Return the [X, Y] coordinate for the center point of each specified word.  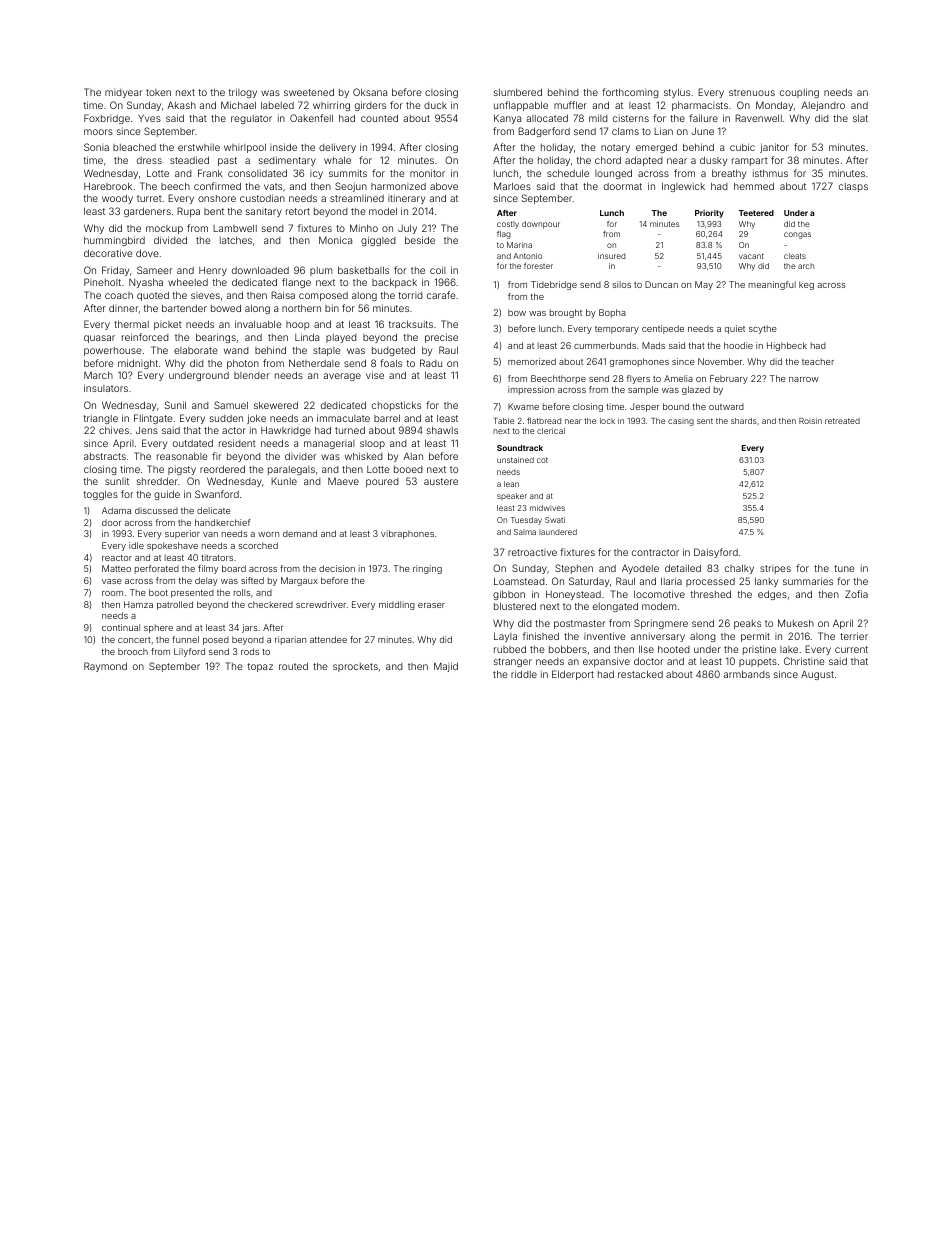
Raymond [105, 667]
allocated [547, 118]
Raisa [283, 295]
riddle [524, 674]
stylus [677, 93]
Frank [210, 173]
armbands [747, 674]
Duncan [661, 284]
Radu [431, 363]
